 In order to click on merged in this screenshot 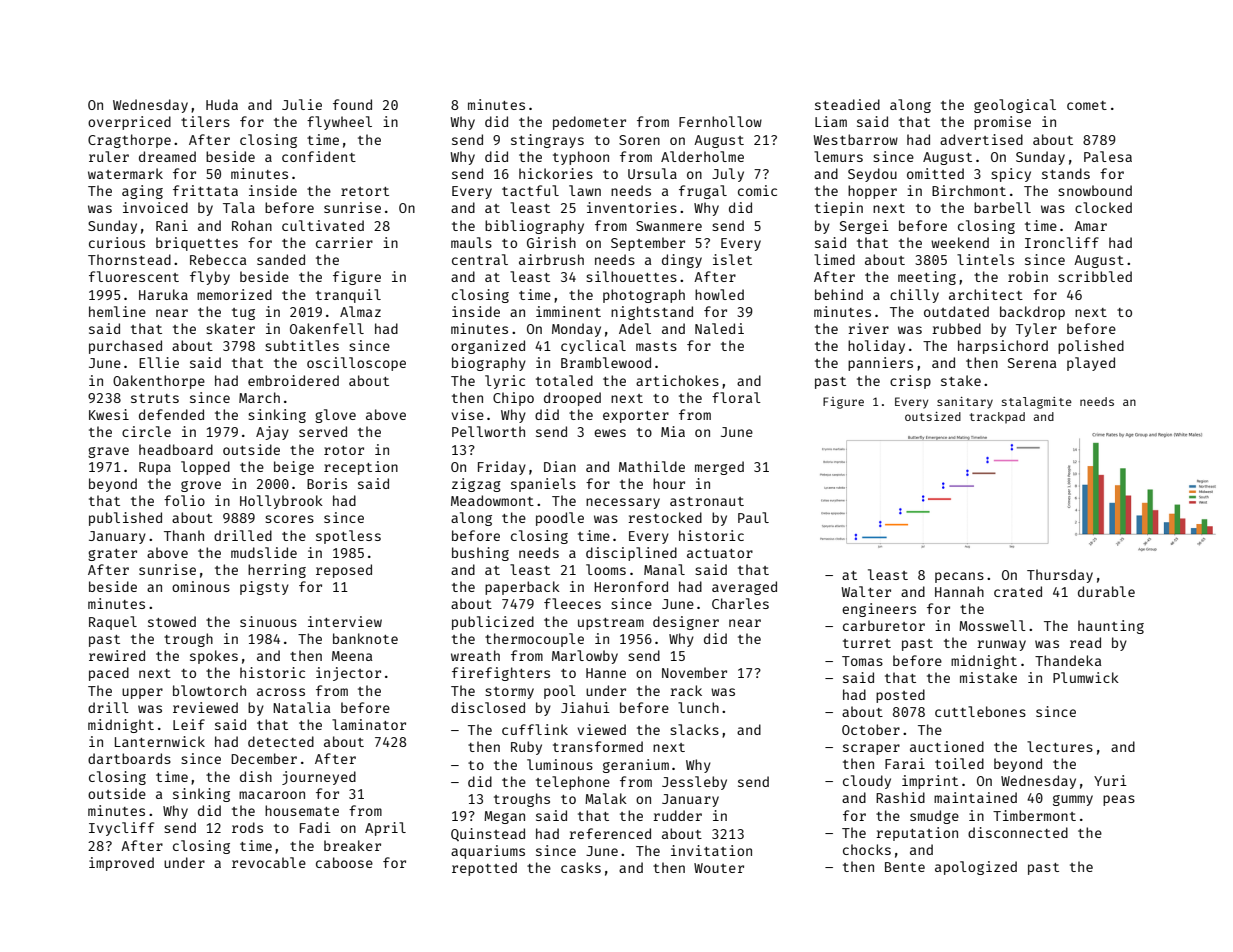, I will do `click(719, 468)`.
